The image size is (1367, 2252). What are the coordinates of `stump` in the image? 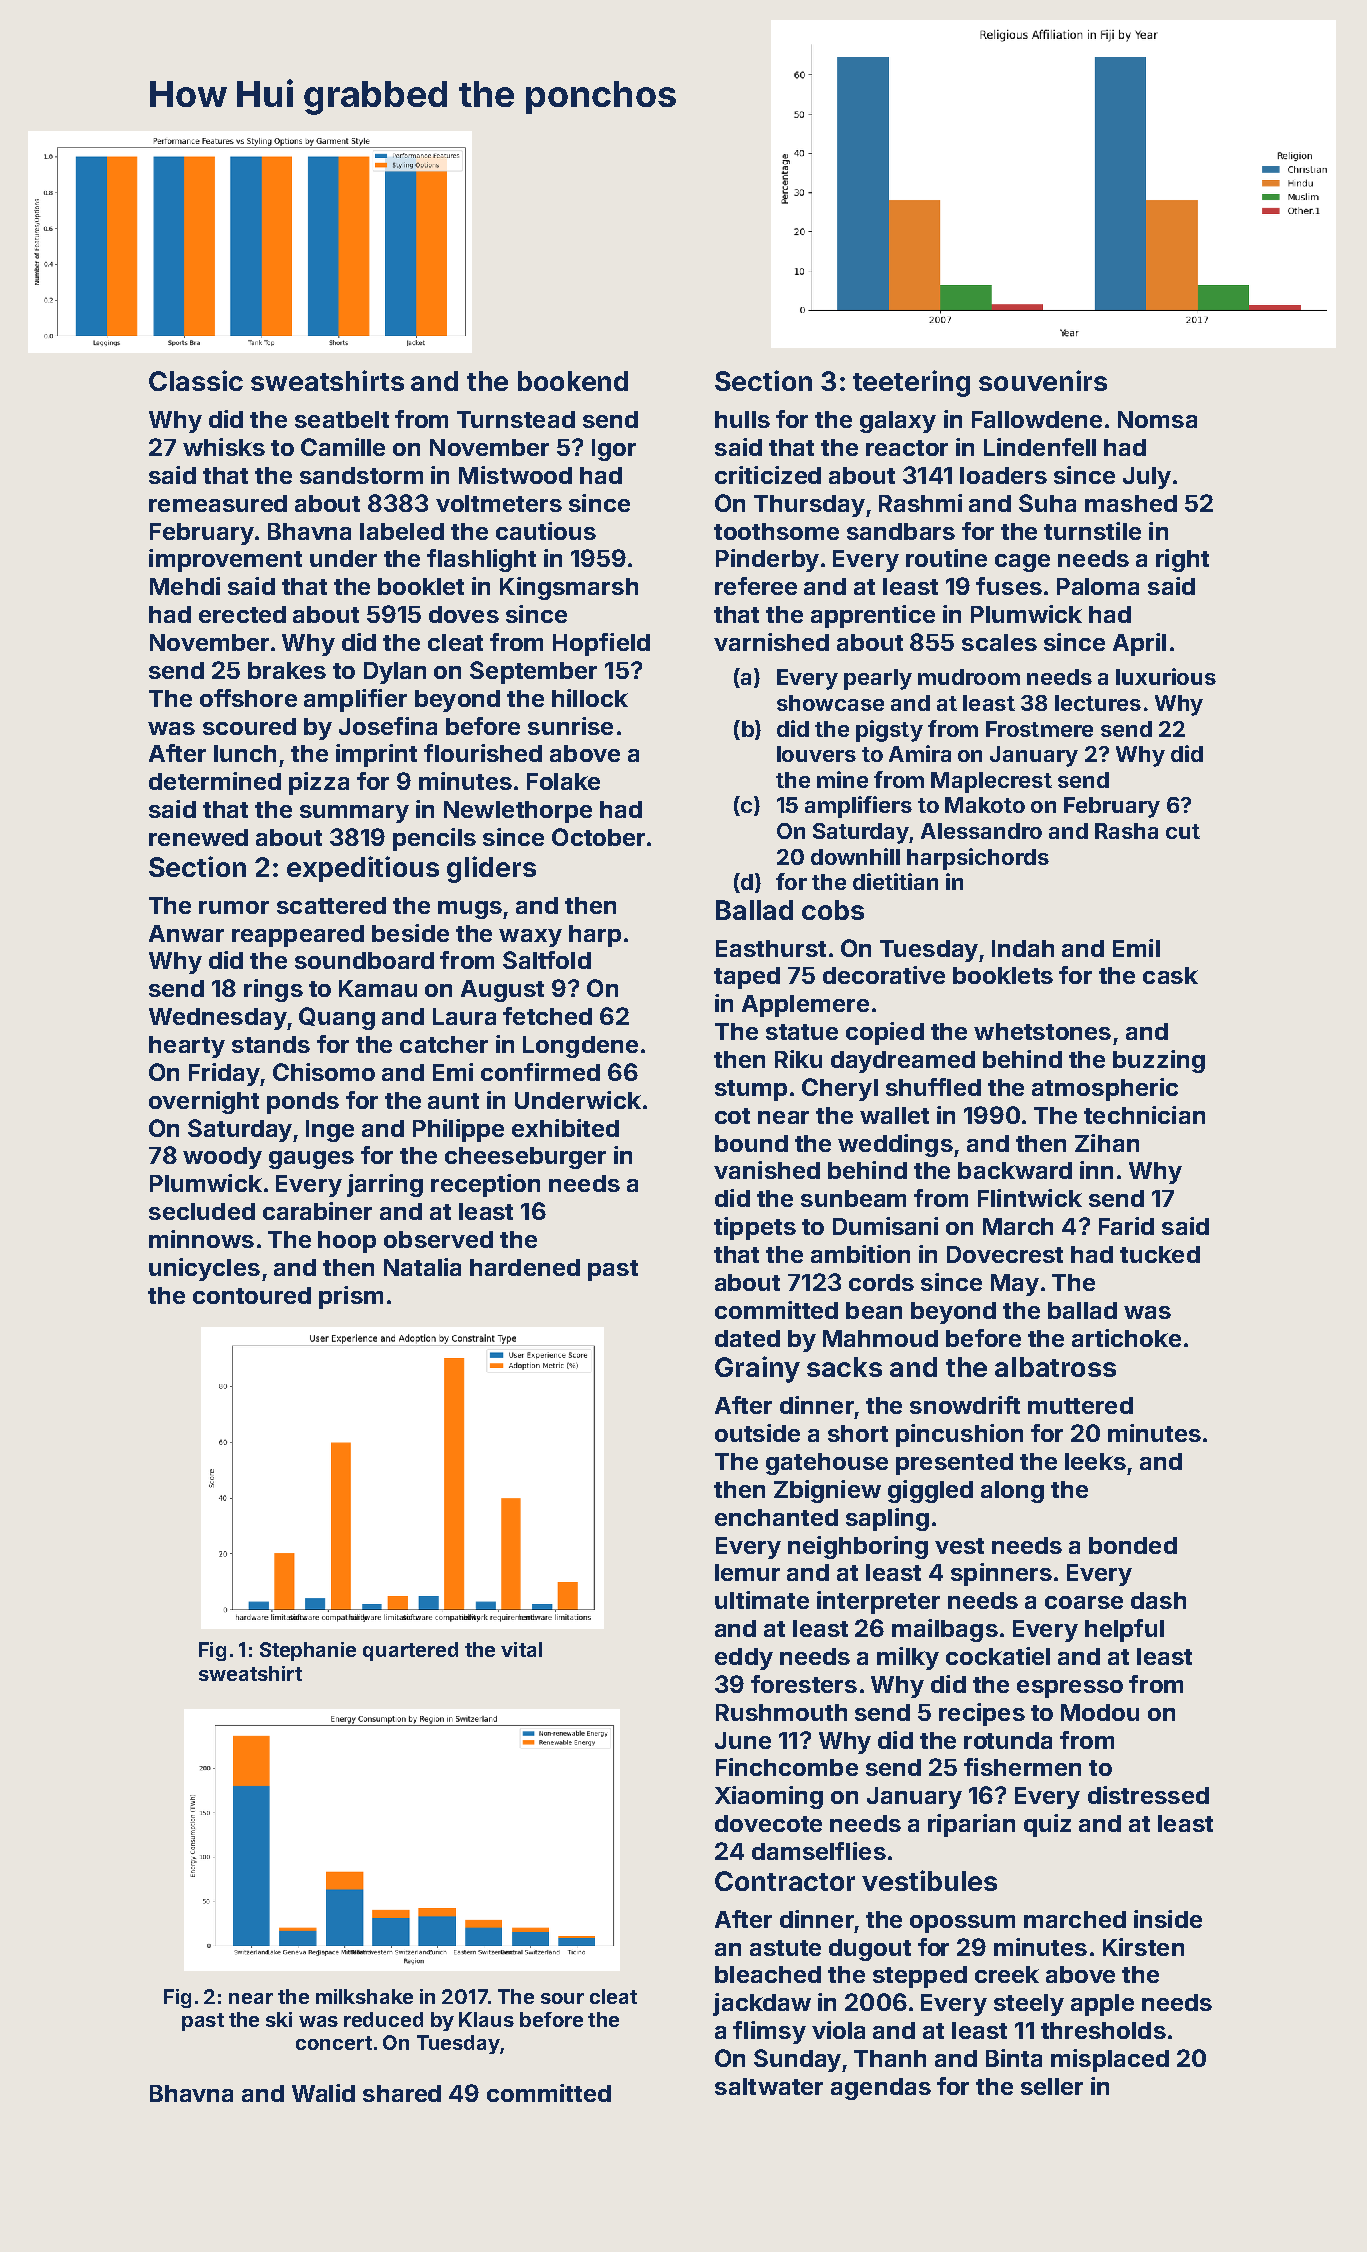 It's located at (751, 1090).
